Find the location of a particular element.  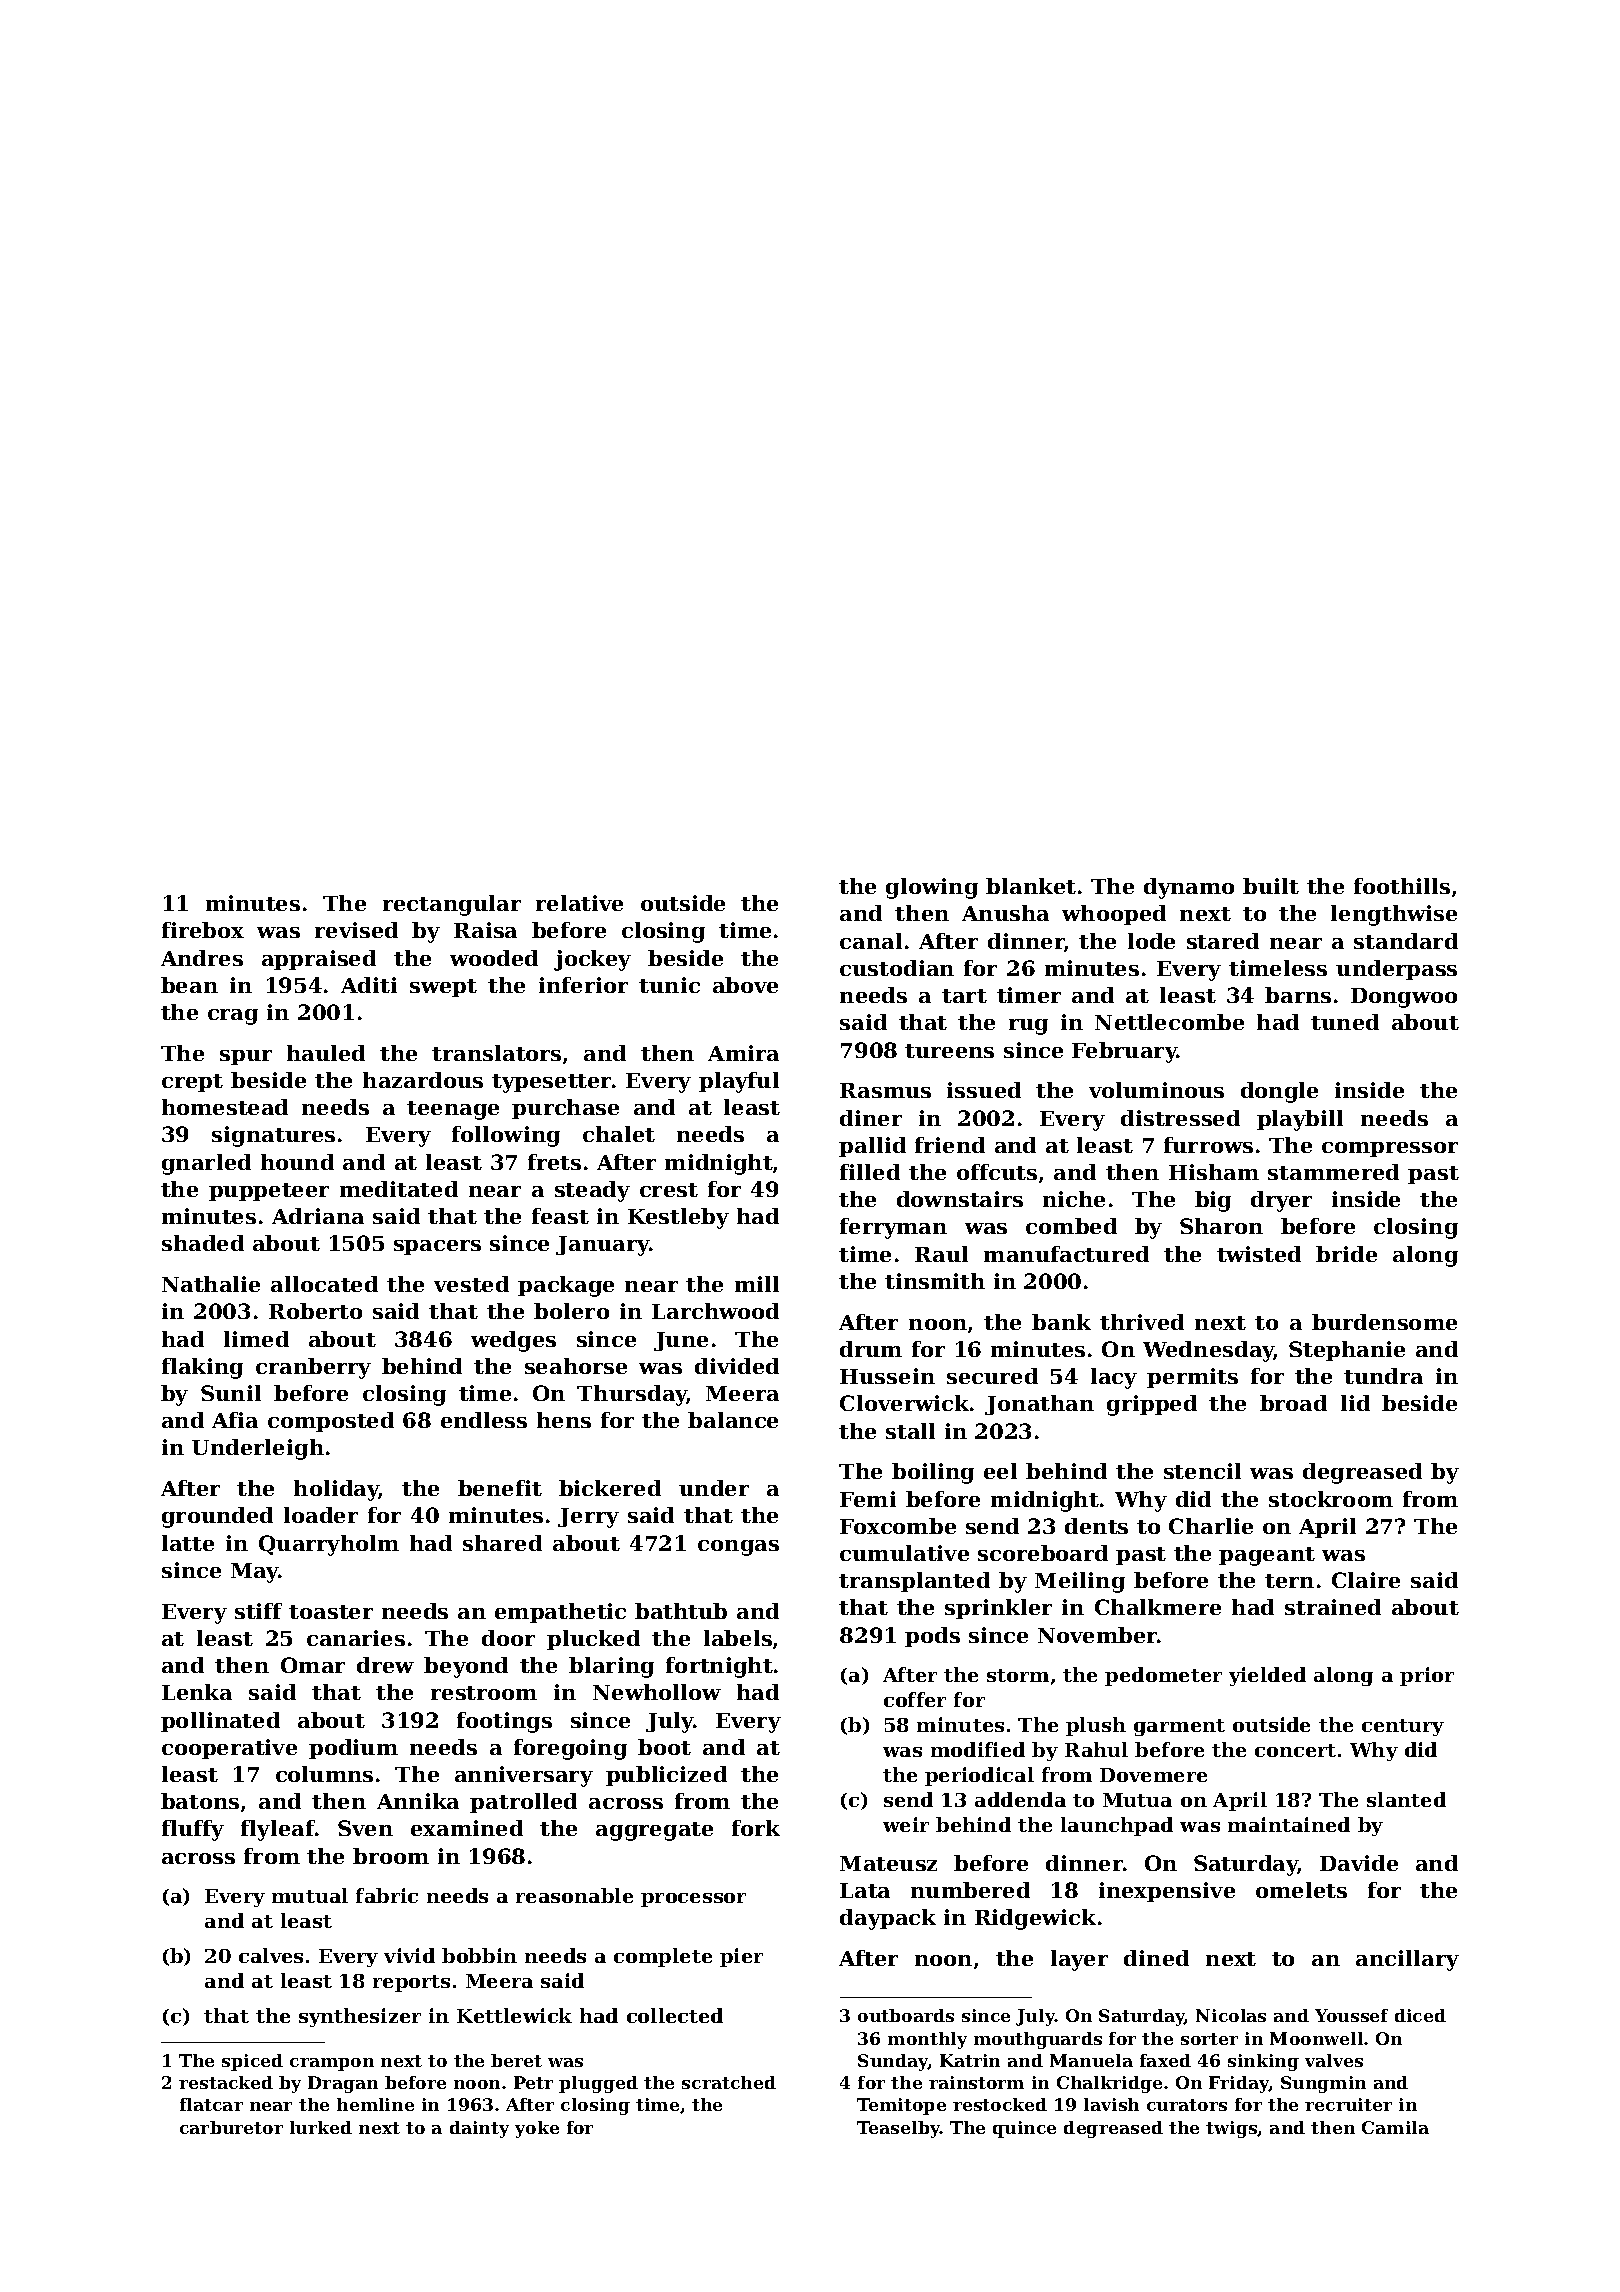

foothills is located at coordinates (1402, 886).
